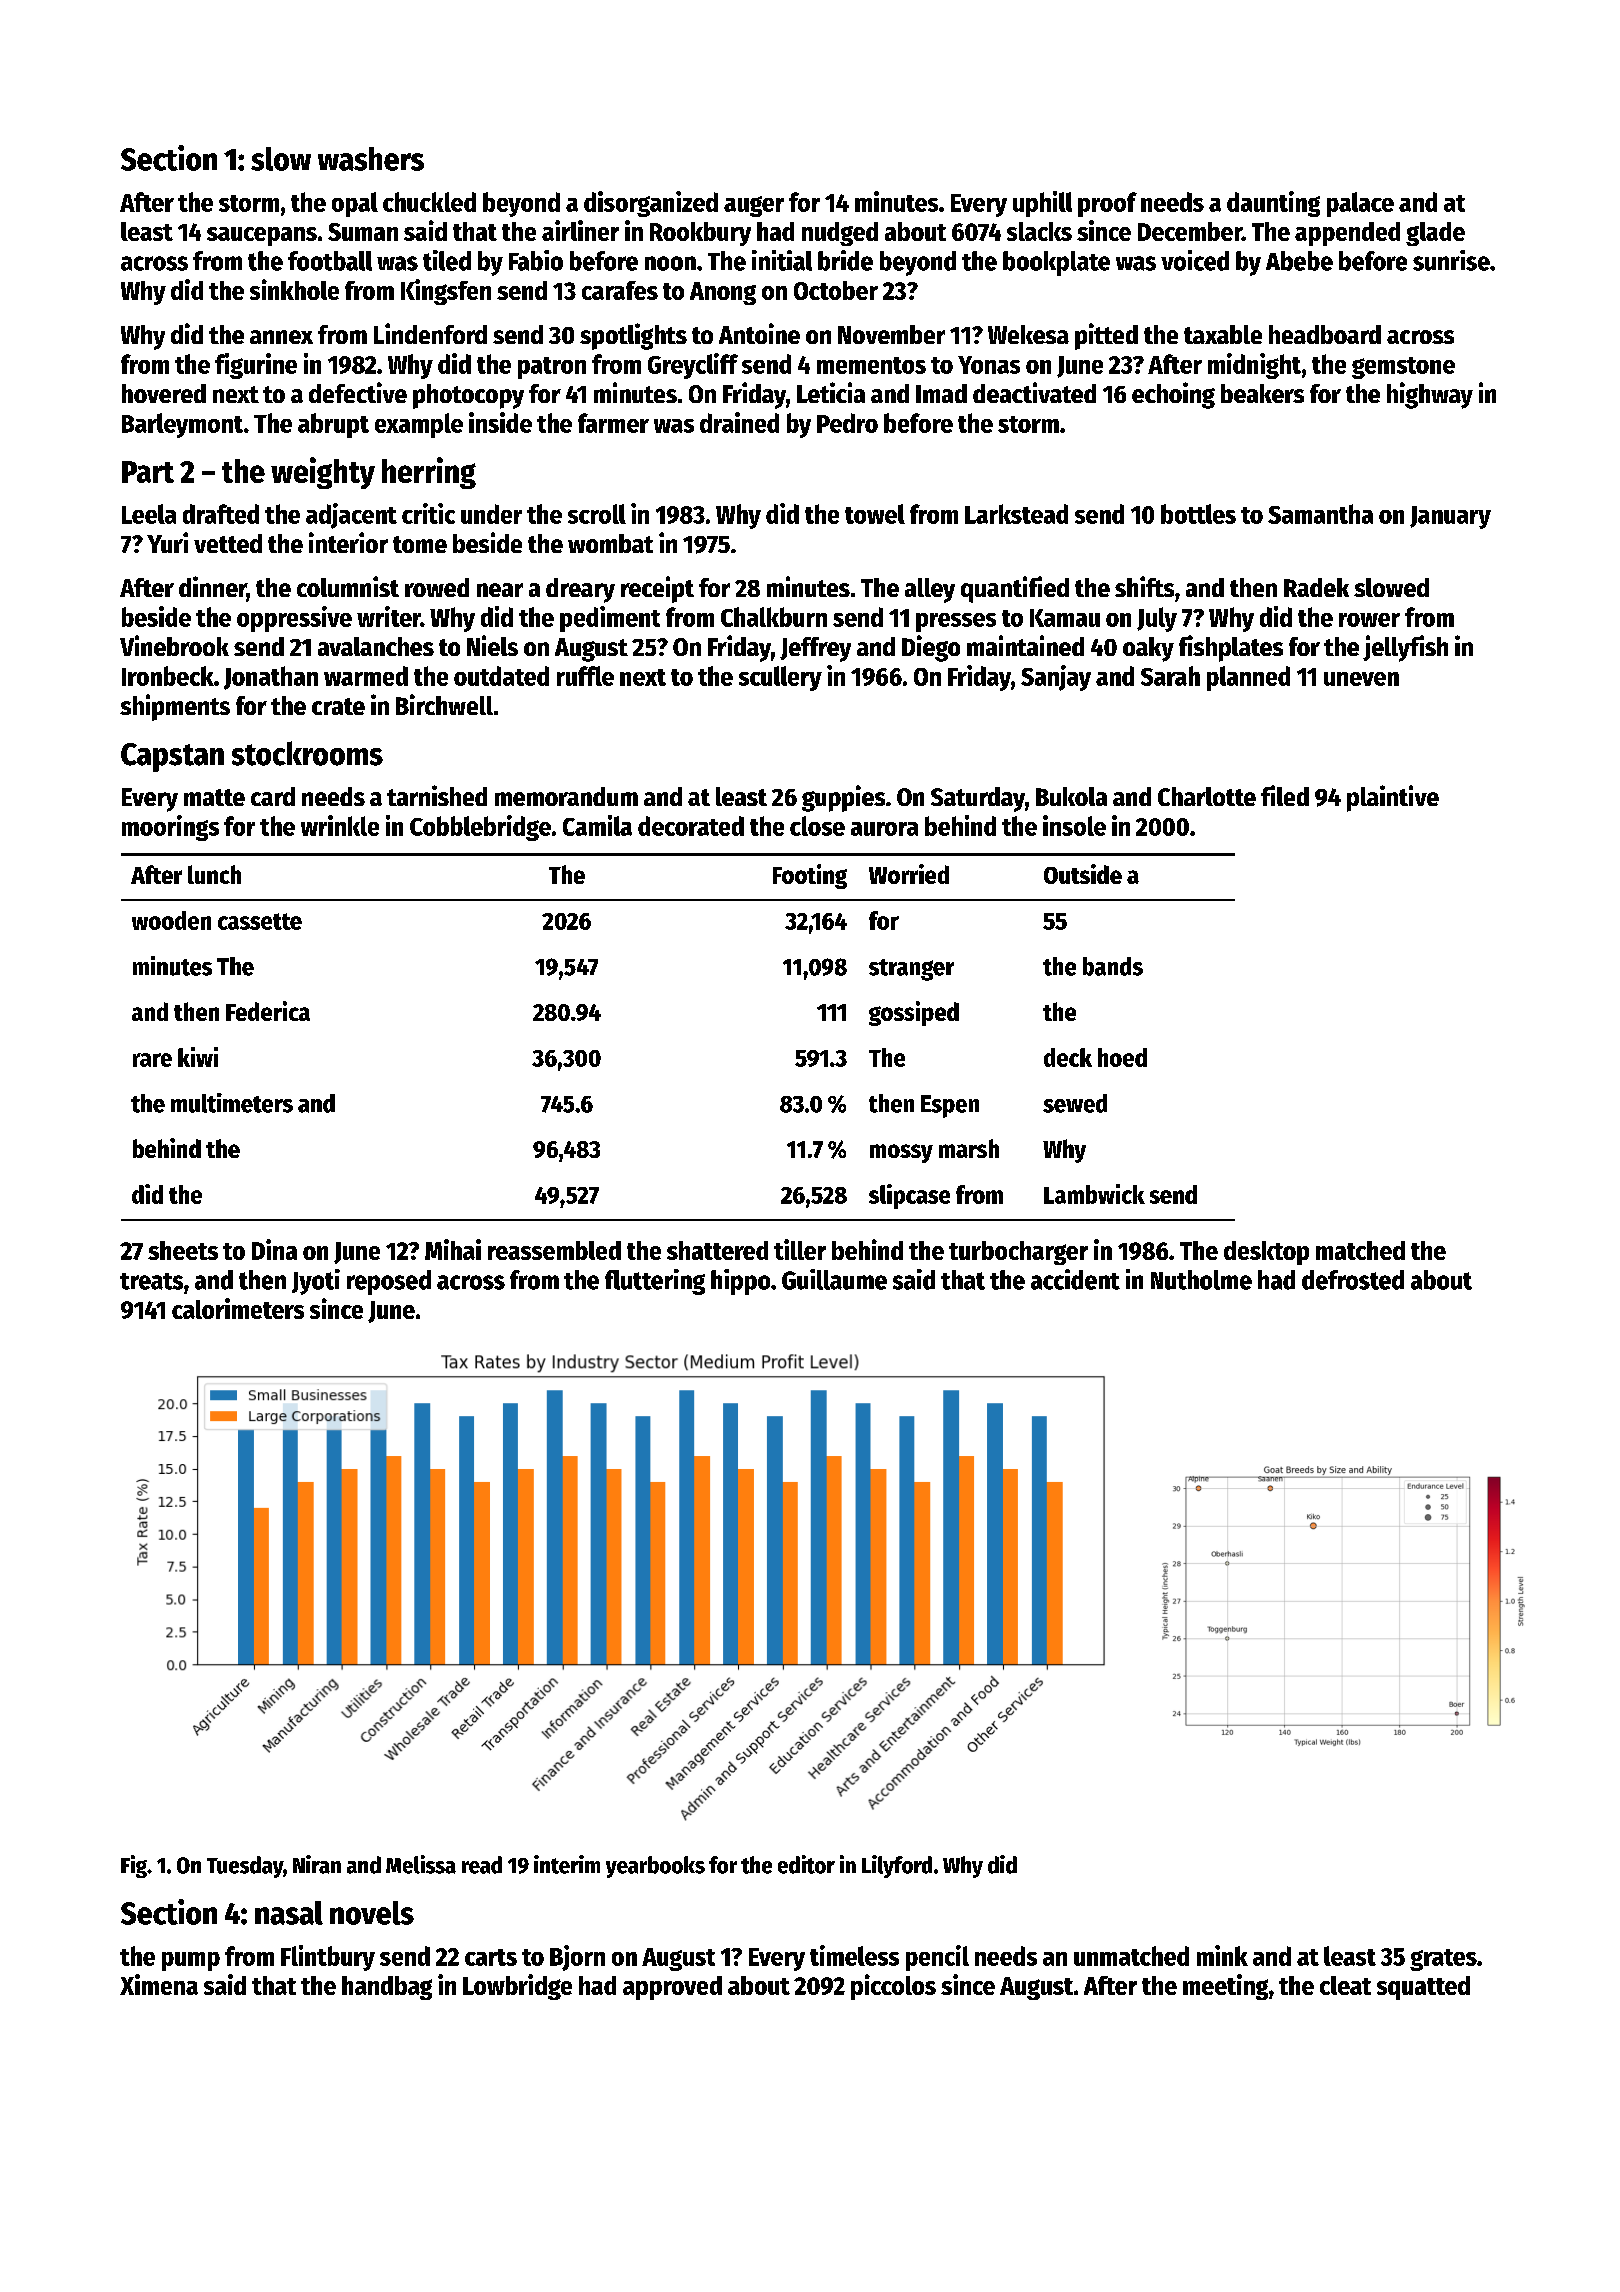 This screenshot has width=1620, height=2292. I want to click on wrinkle, so click(340, 825).
